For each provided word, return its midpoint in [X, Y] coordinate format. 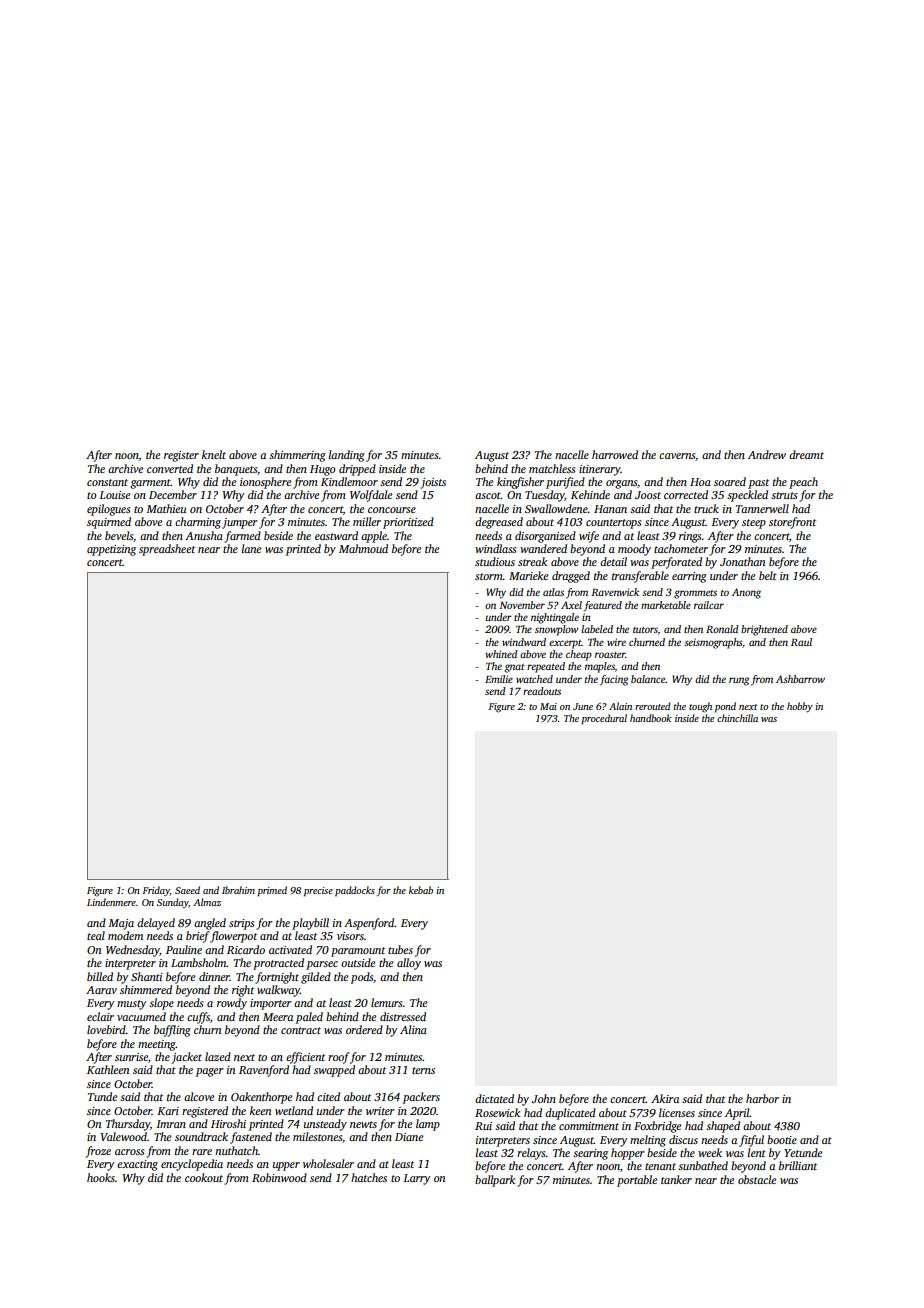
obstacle [757, 1179]
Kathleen [108, 1069]
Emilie [499, 679]
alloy [409, 964]
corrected [686, 494]
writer [380, 1111]
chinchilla [737, 718]
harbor [762, 1098]
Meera [278, 1017]
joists [433, 483]
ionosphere [265, 483]
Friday [156, 891]
